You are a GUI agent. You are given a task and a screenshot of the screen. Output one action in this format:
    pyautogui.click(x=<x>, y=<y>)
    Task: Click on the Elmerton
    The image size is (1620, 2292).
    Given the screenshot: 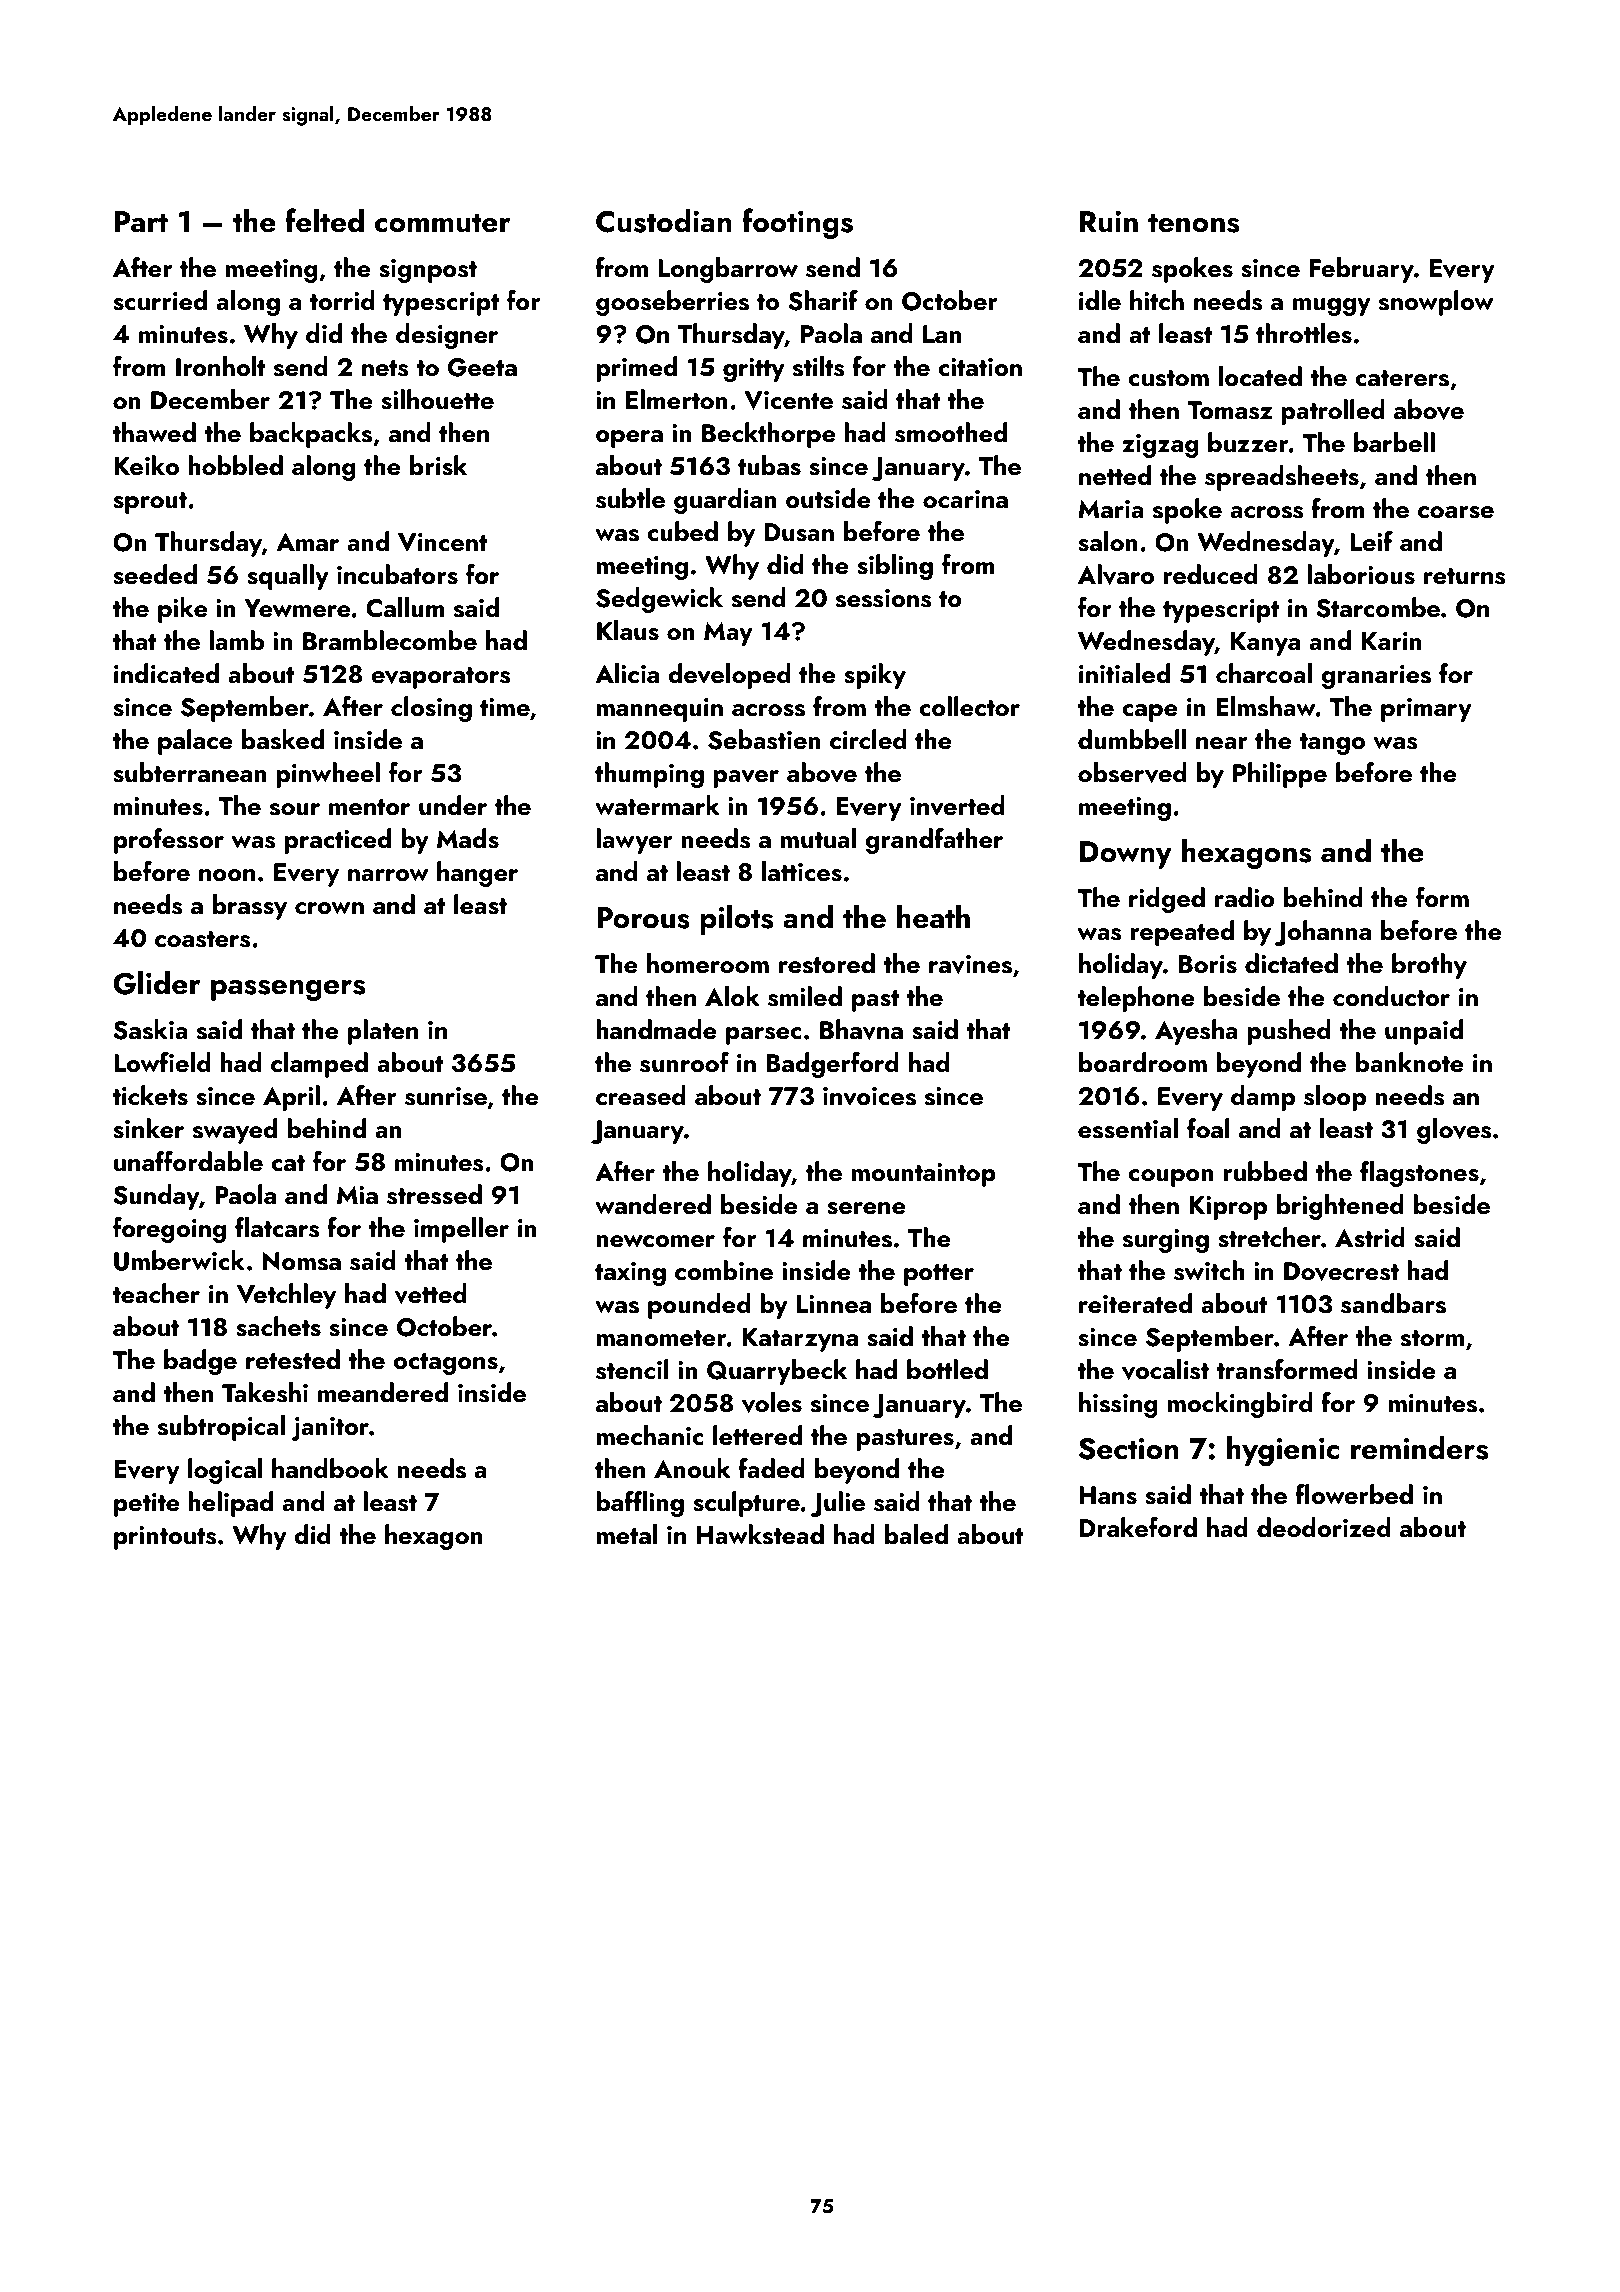 What is the action you would take?
    pyautogui.click(x=677, y=399)
